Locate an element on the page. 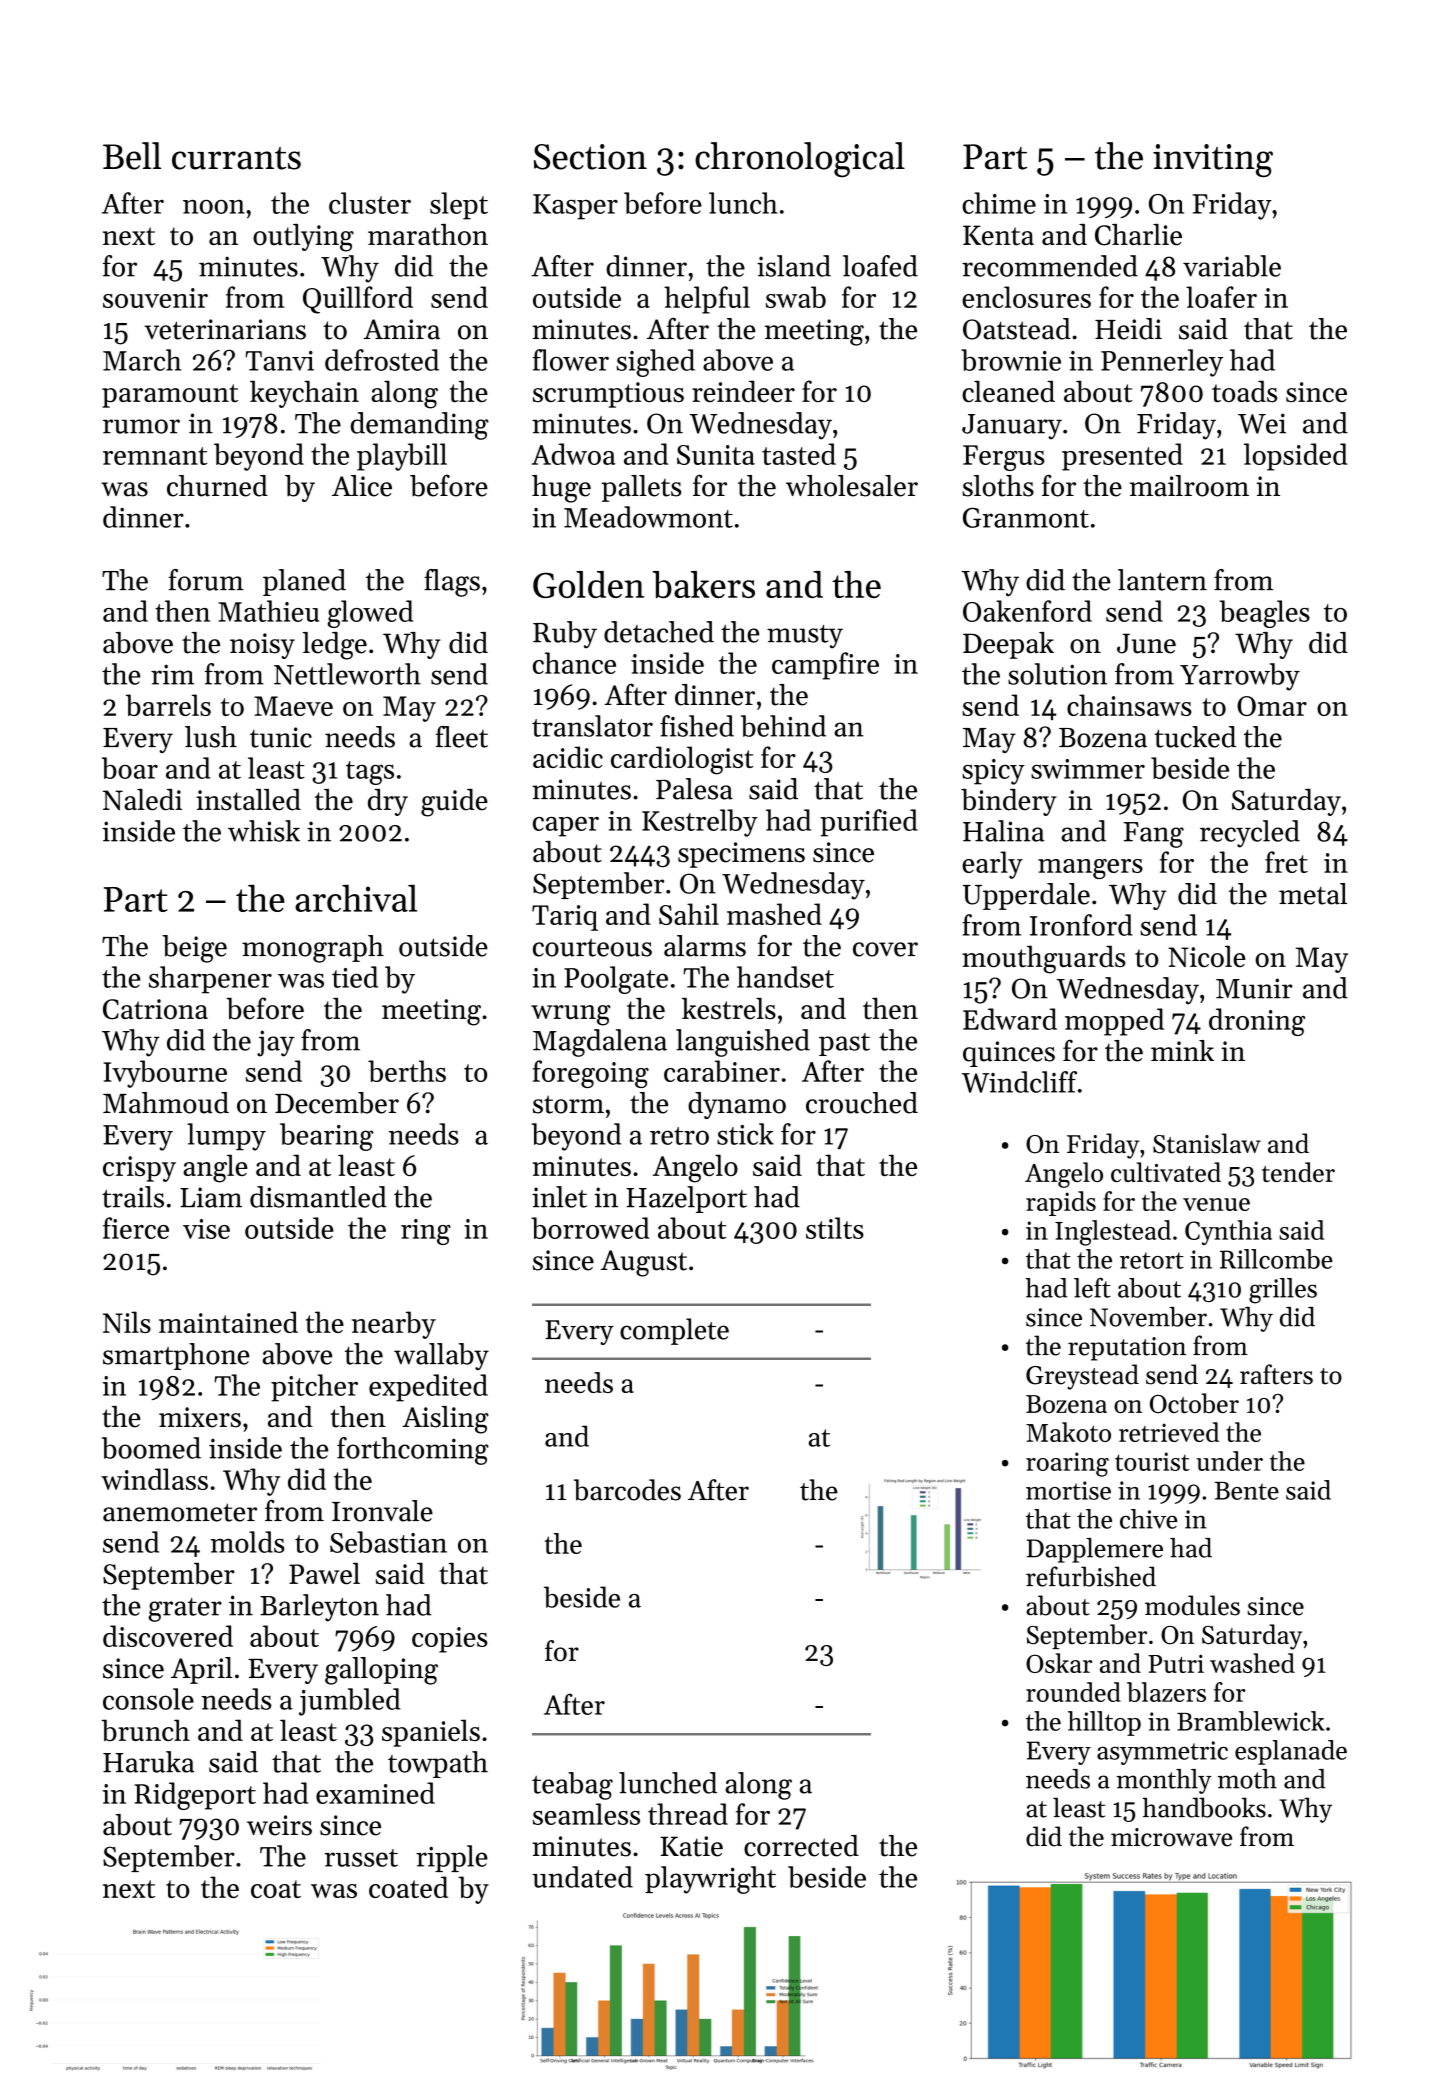  inviting is located at coordinates (1213, 160).
